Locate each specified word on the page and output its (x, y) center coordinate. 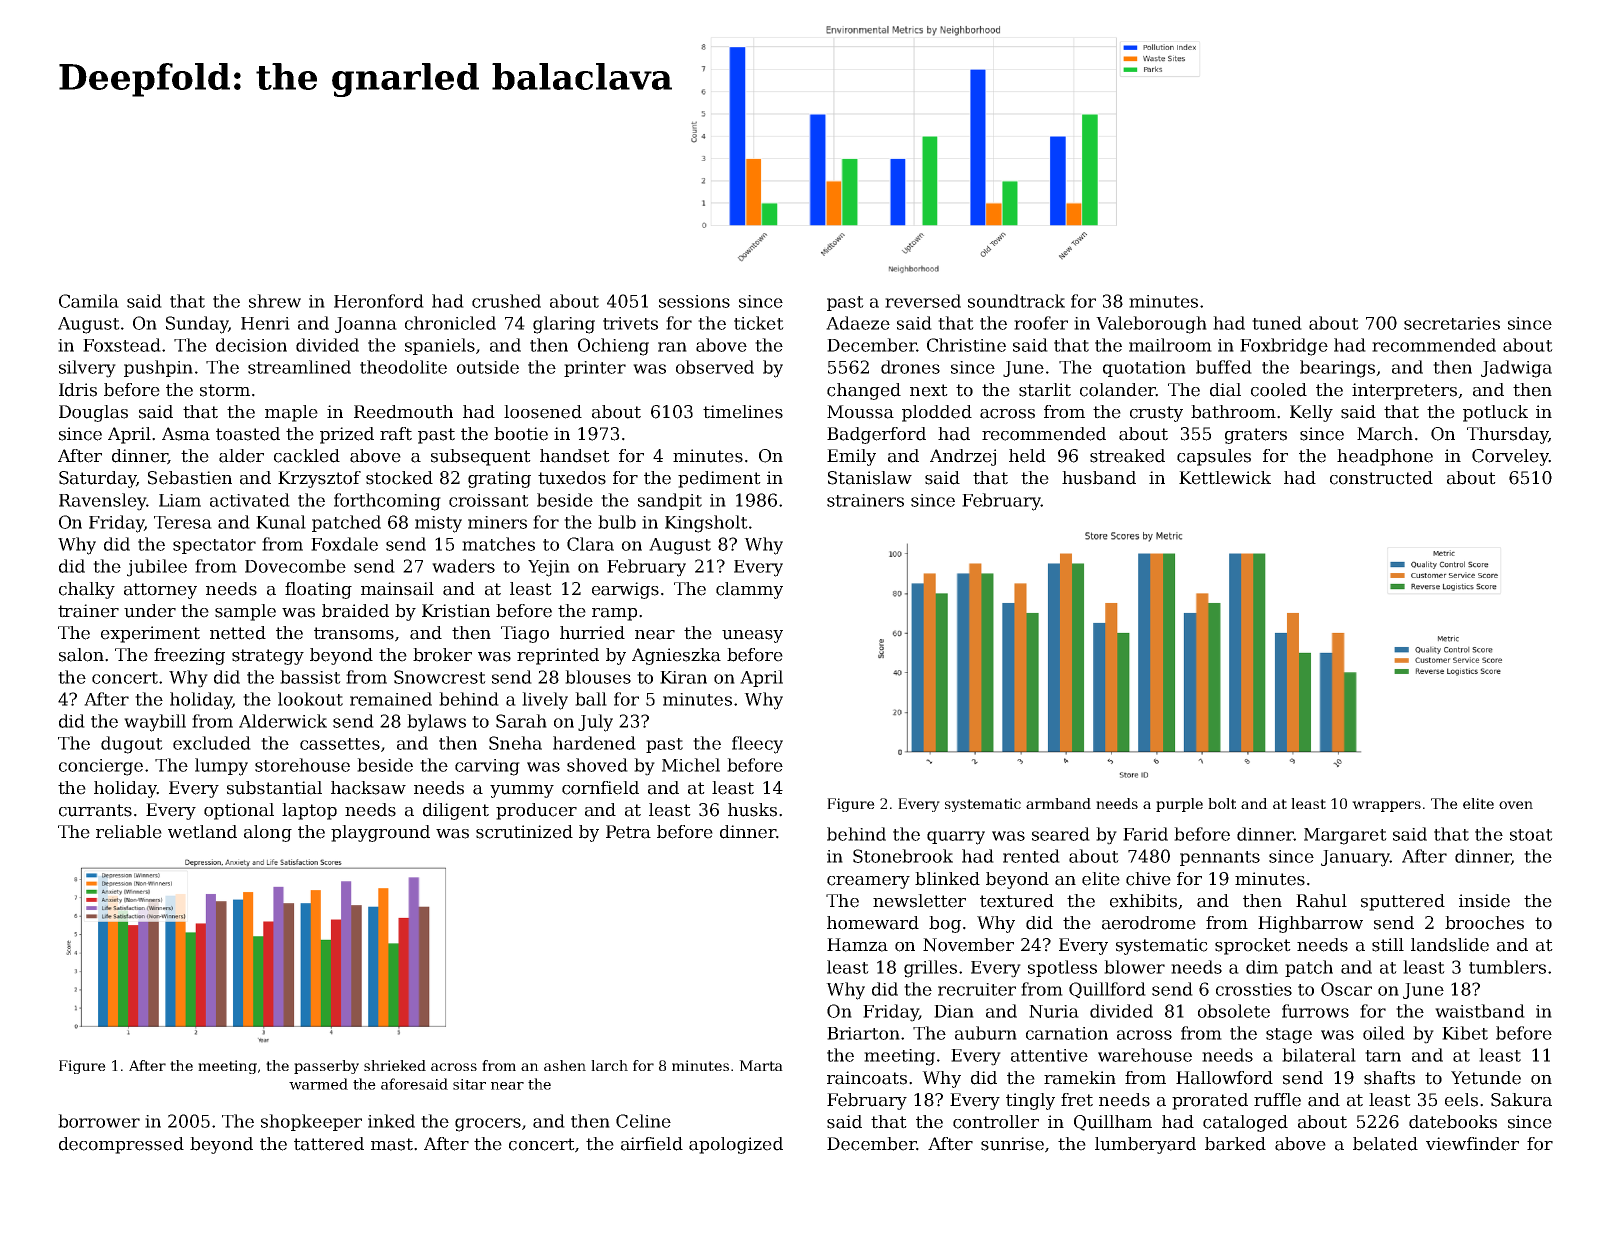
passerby (326, 1067)
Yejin (549, 568)
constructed (1381, 478)
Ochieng (613, 347)
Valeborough (1151, 325)
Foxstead (122, 345)
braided (355, 611)
